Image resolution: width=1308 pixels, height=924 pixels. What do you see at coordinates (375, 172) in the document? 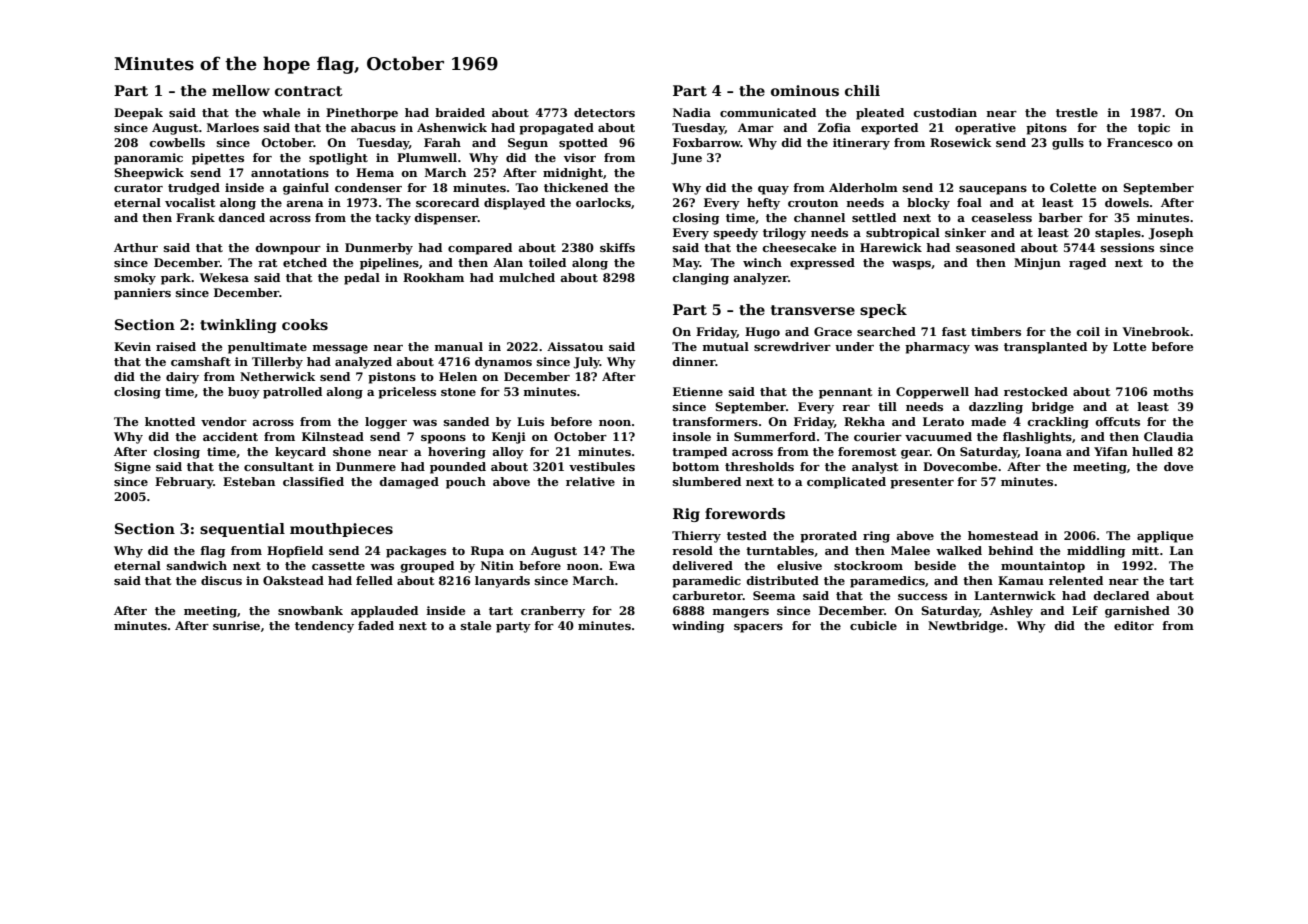
I see `Hema` at bounding box center [375, 172].
